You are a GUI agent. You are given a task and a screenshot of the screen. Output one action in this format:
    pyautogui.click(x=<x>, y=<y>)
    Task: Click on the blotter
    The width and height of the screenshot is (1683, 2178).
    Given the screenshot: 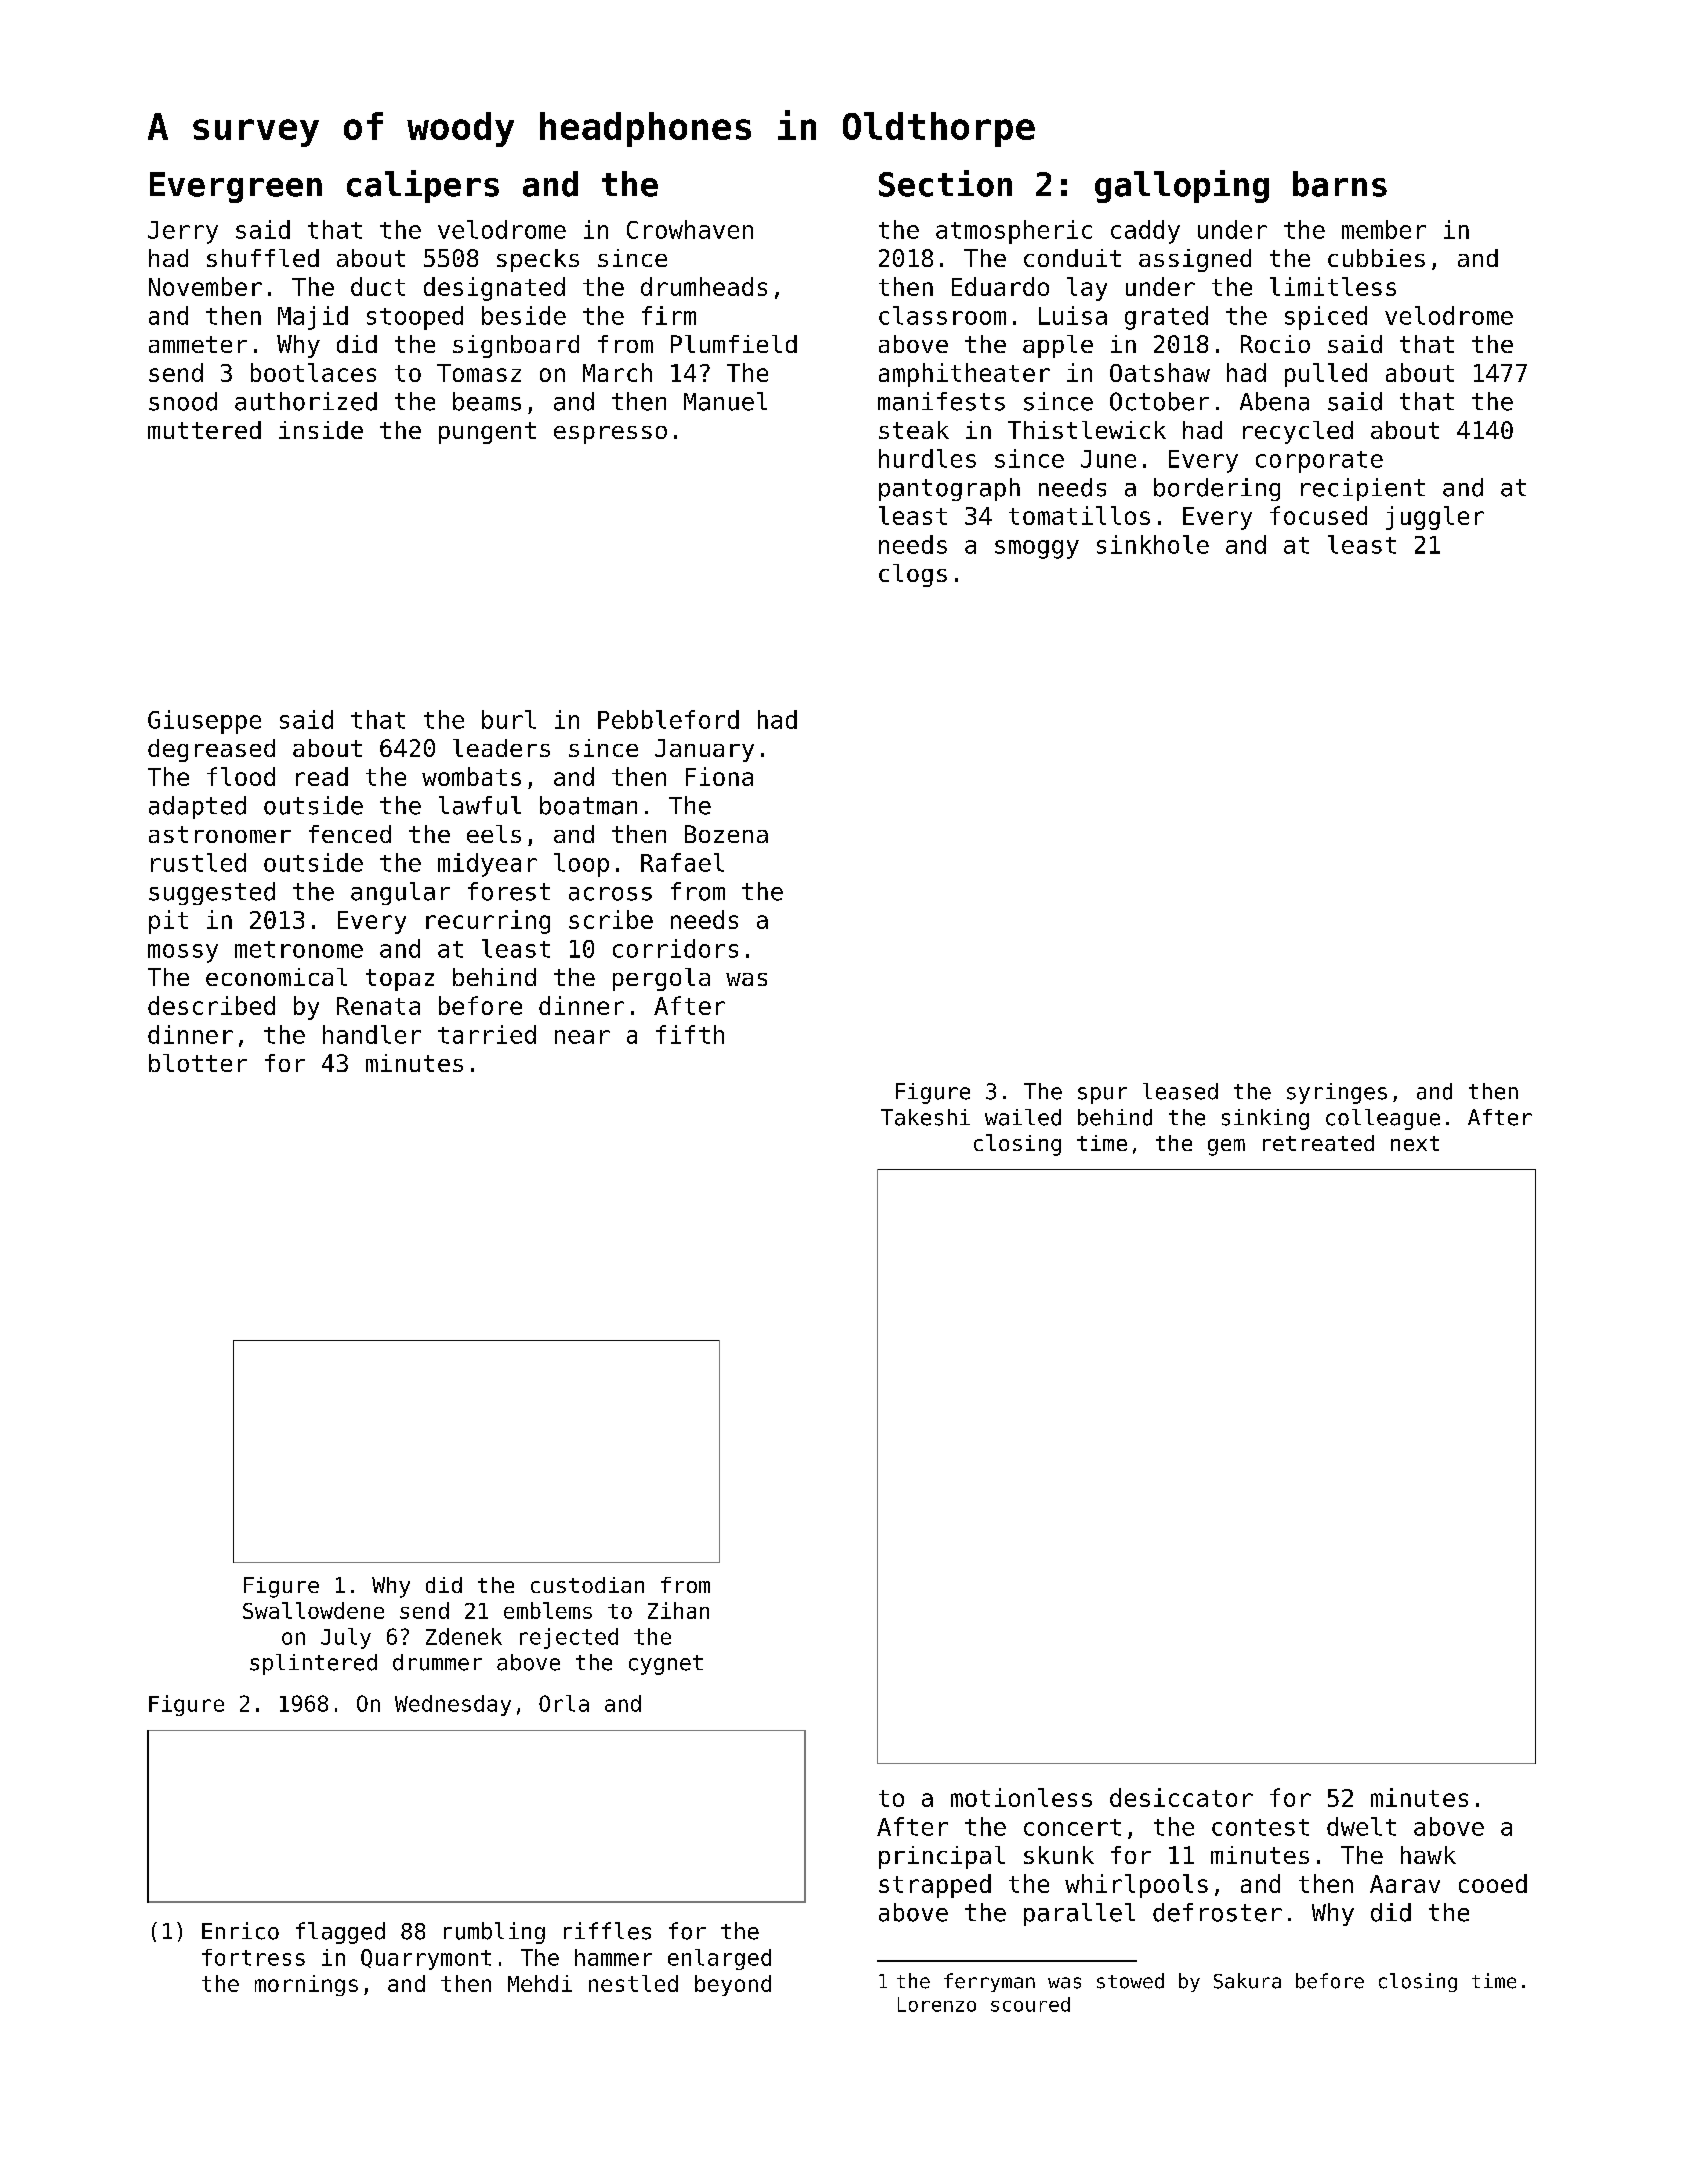 What is the action you would take?
    pyautogui.click(x=198, y=1063)
